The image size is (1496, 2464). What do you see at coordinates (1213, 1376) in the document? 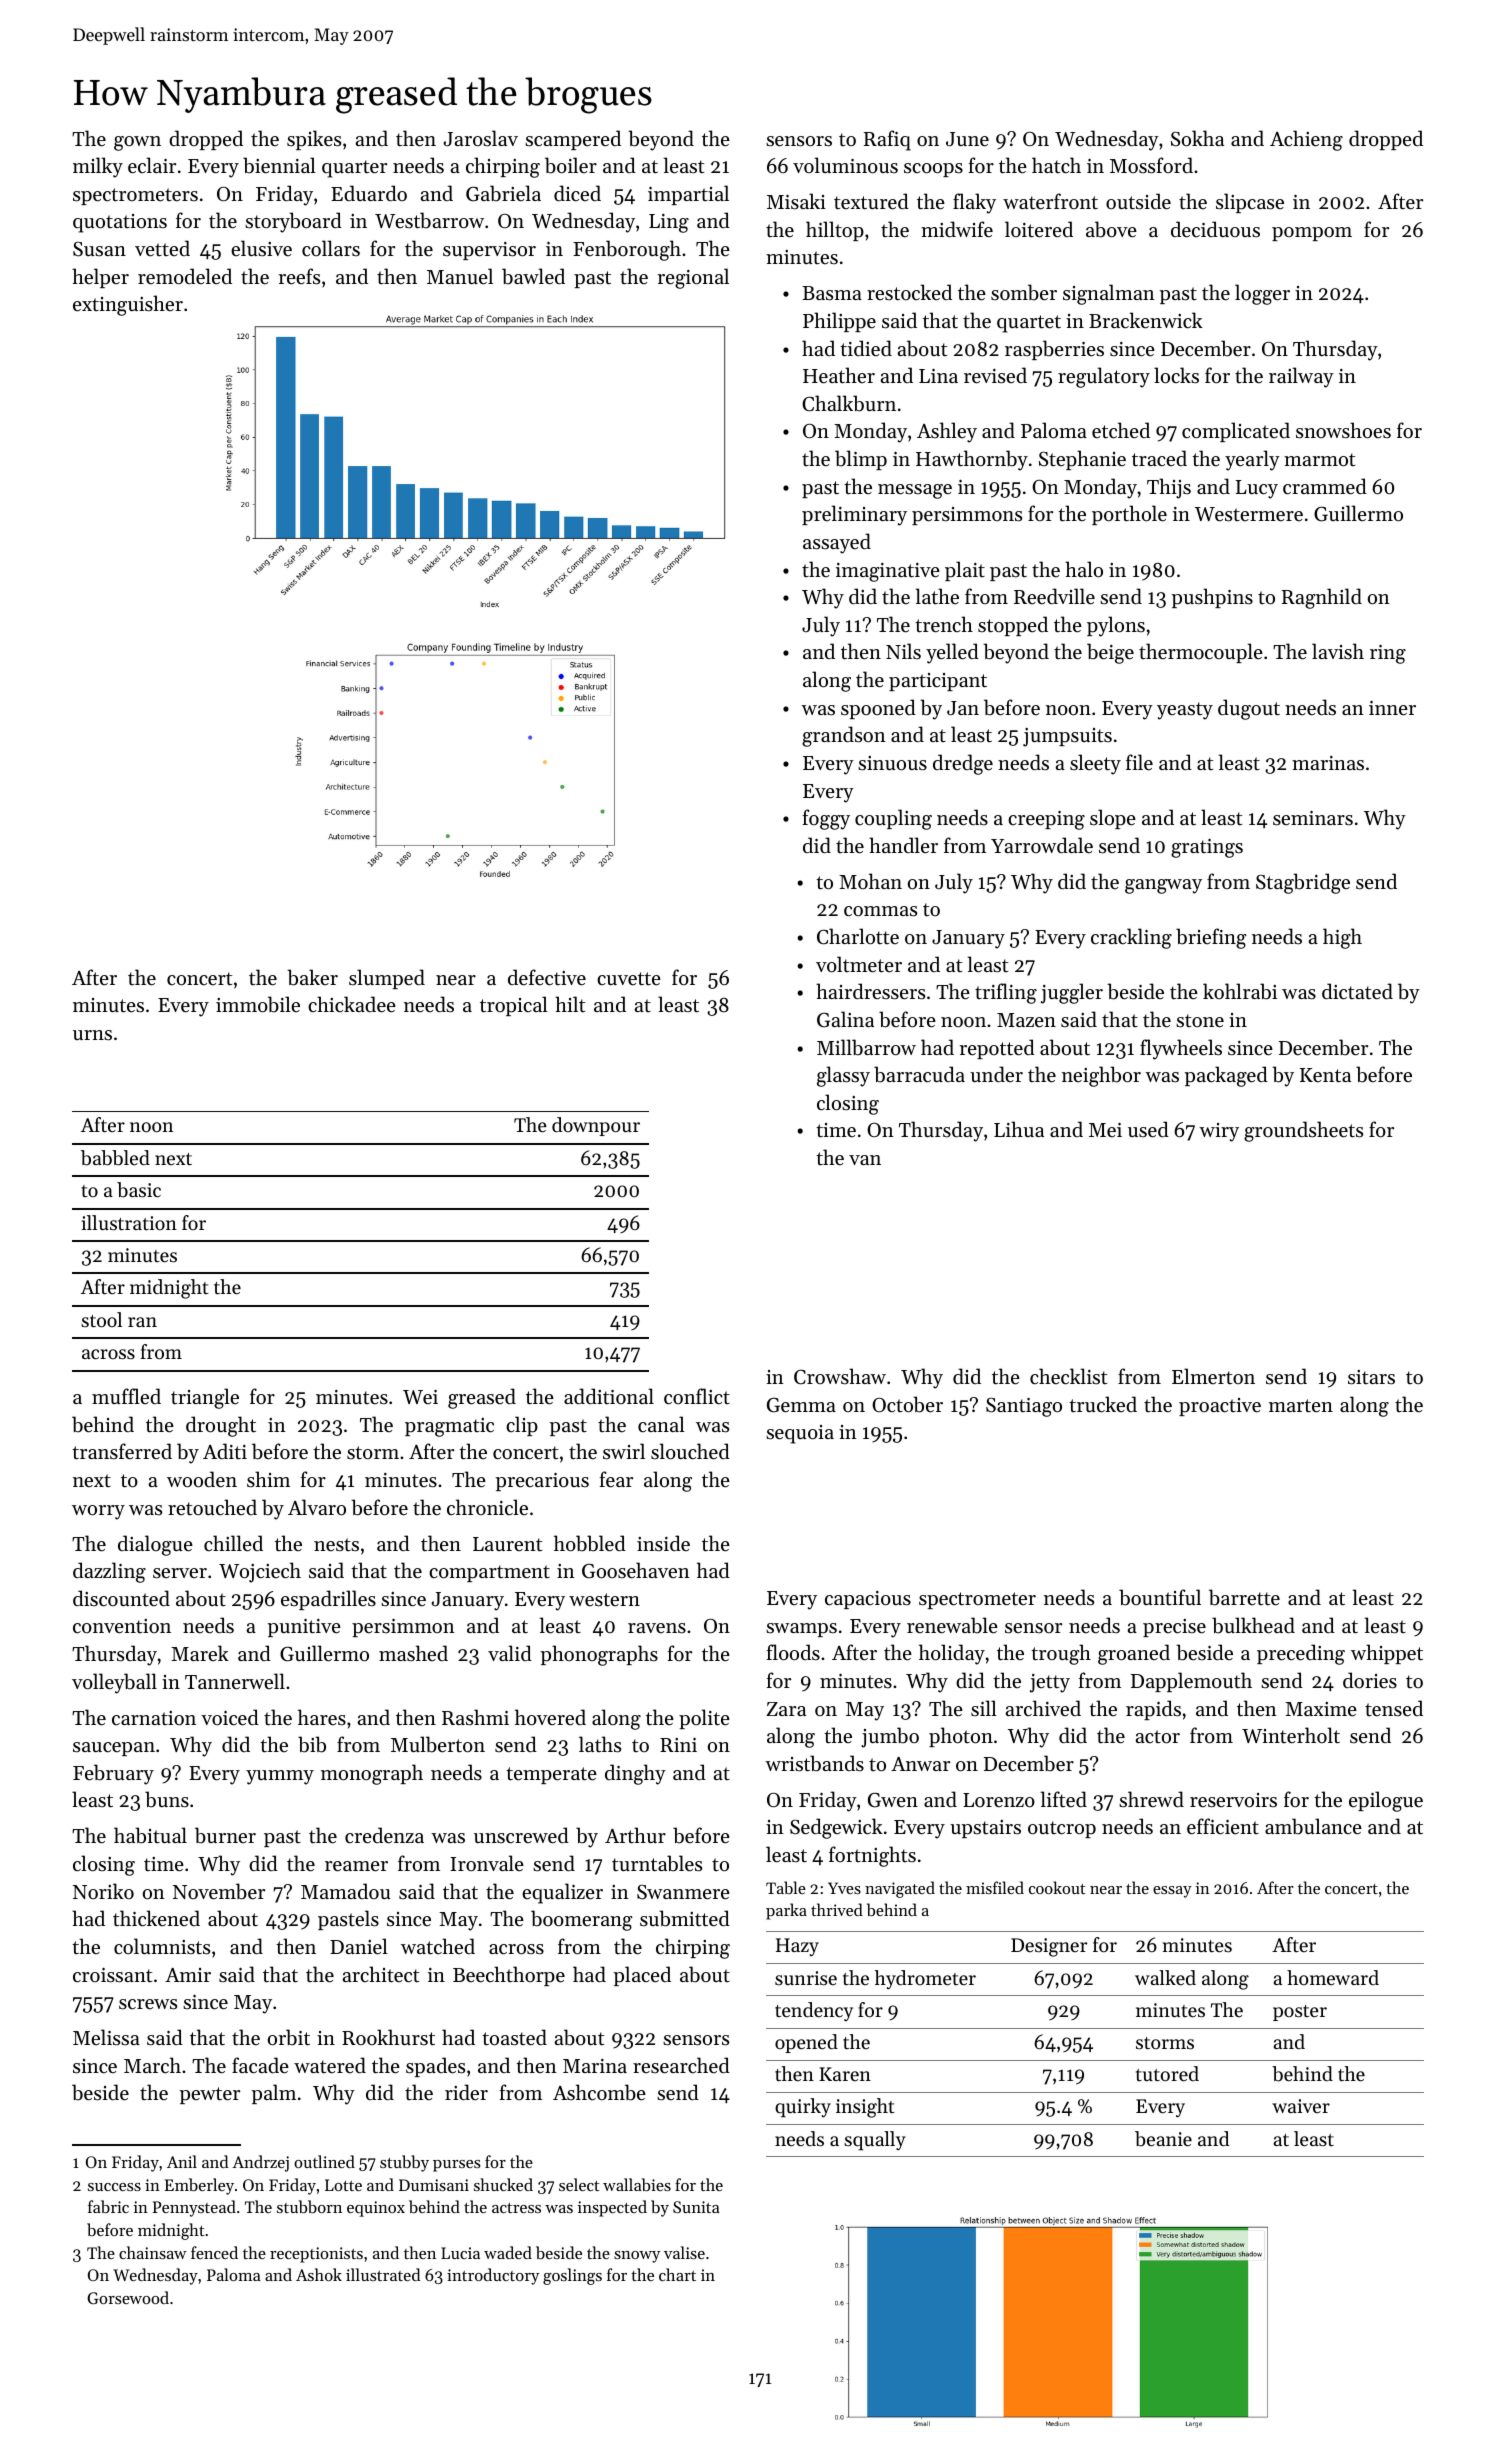
I see `Elmerton` at bounding box center [1213, 1376].
